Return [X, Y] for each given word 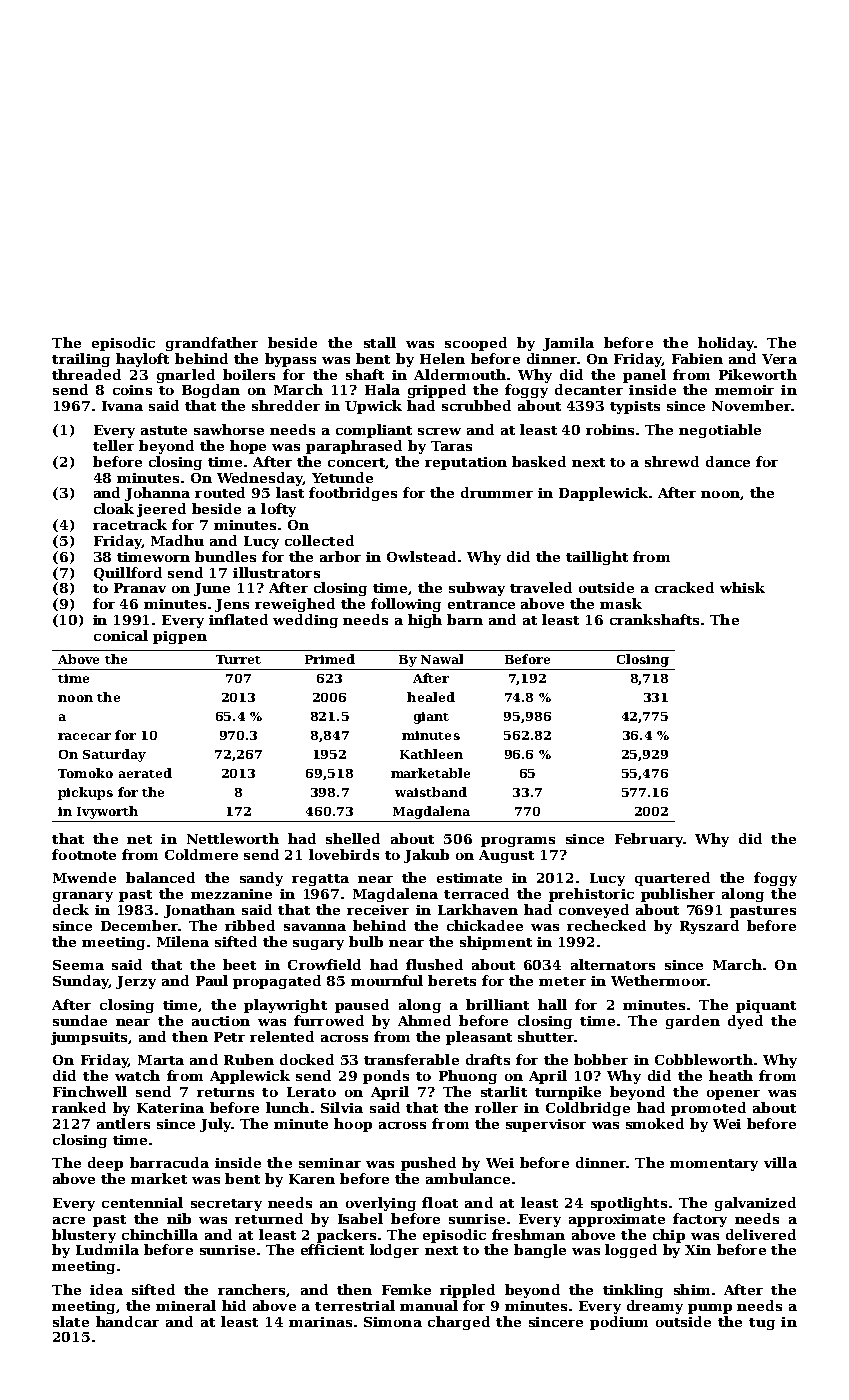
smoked [655, 1123]
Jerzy [136, 982]
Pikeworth [758, 374]
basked [539, 461]
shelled [353, 838]
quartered [672, 879]
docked [307, 1059]
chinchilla [160, 1234]
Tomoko [85, 773]
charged [459, 1323]
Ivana [122, 406]
